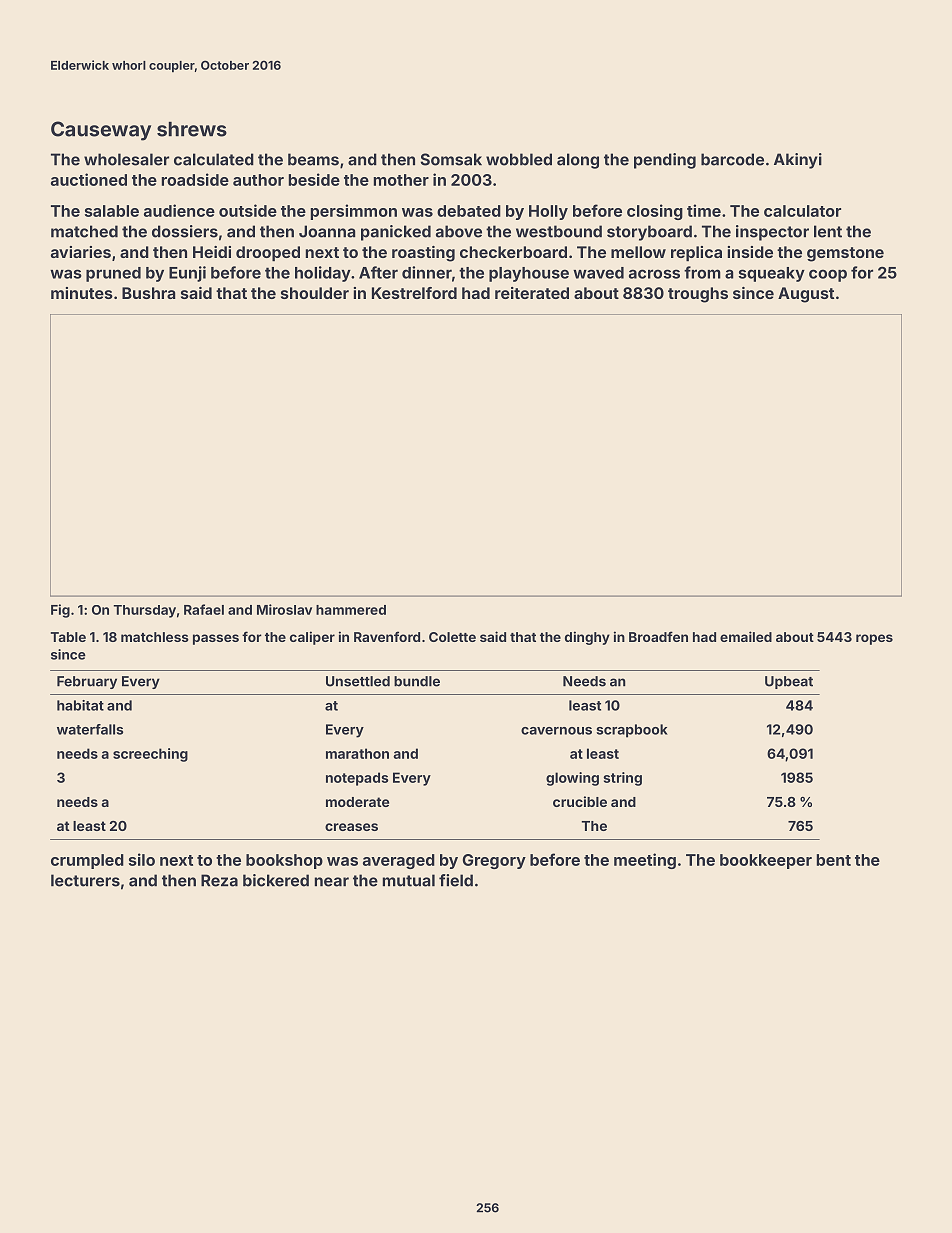  Describe the element at coordinates (513, 252) in the document. I see `checkerboard` at that location.
